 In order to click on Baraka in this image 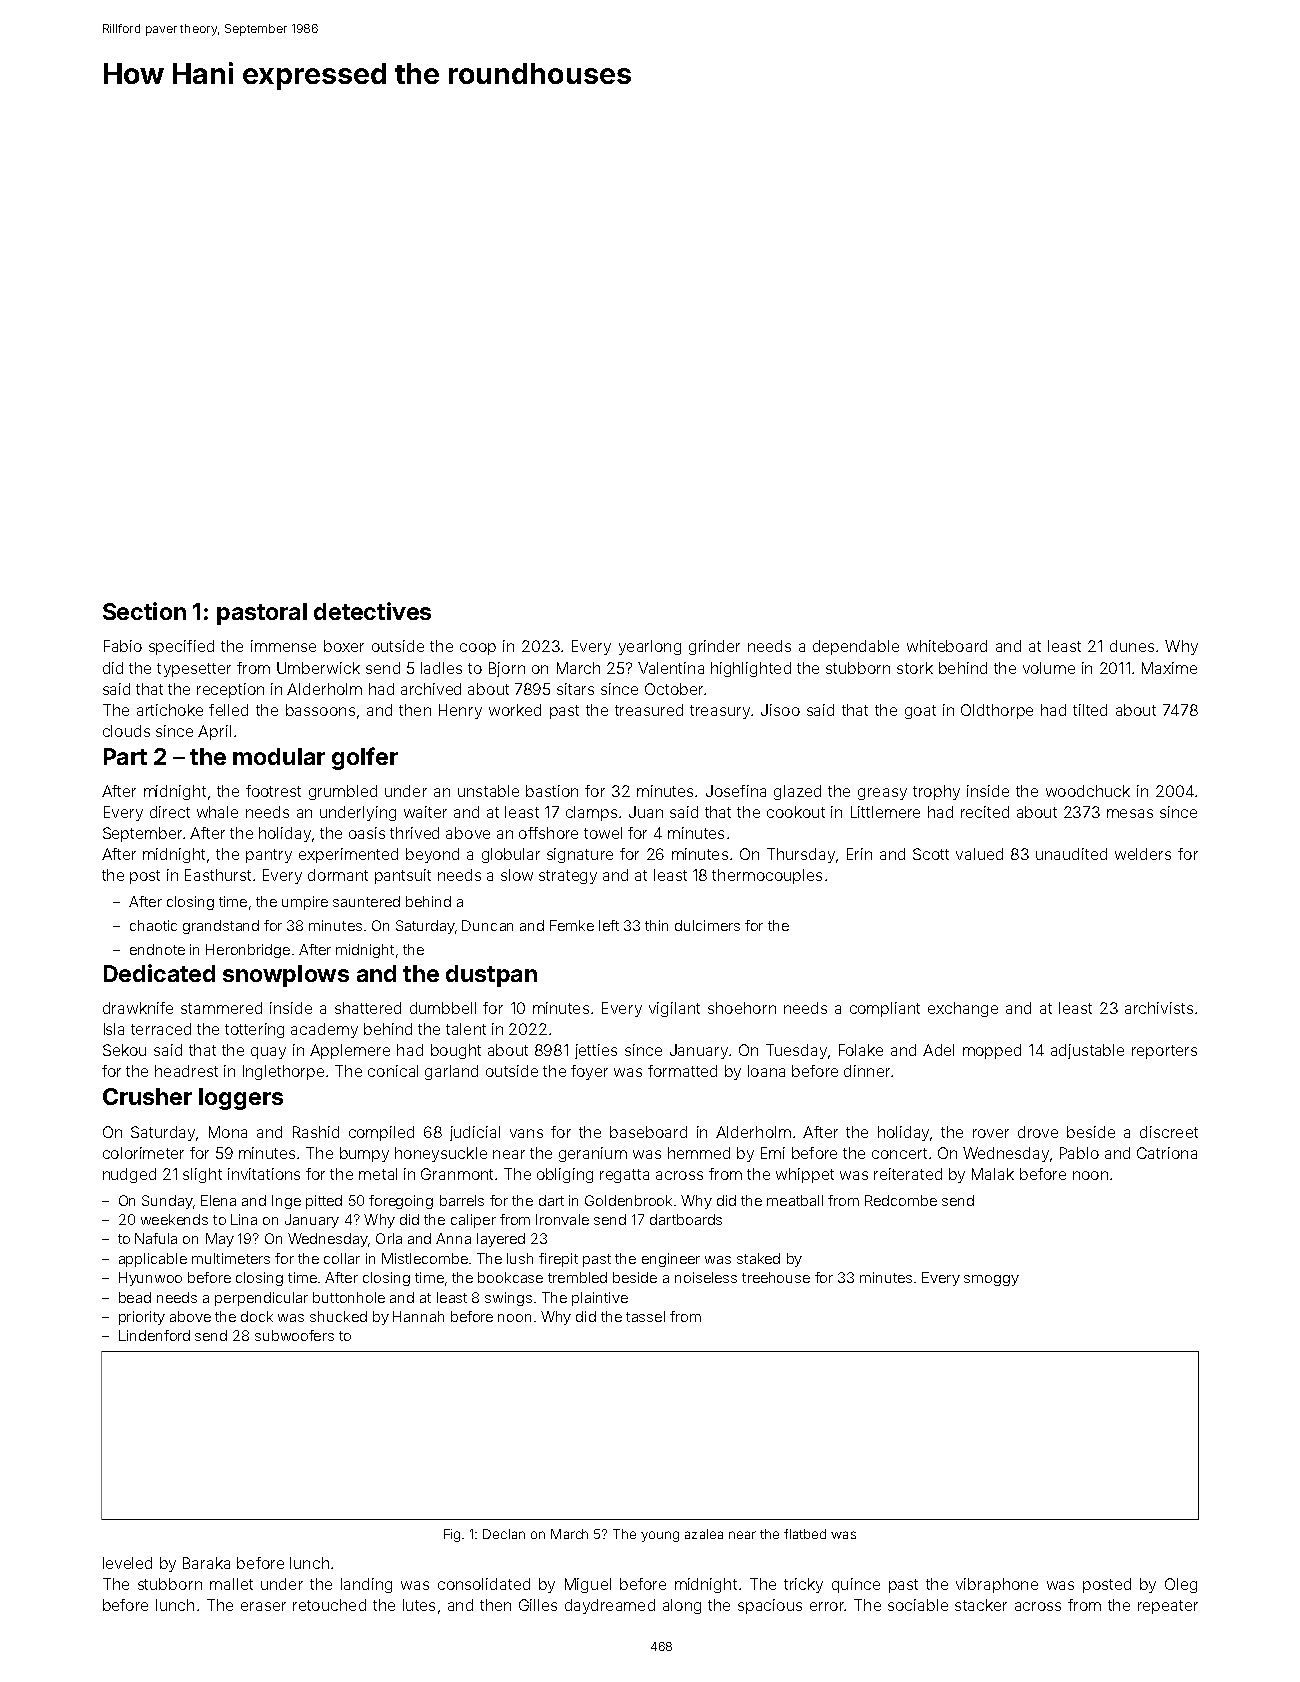, I will do `click(206, 1563)`.
